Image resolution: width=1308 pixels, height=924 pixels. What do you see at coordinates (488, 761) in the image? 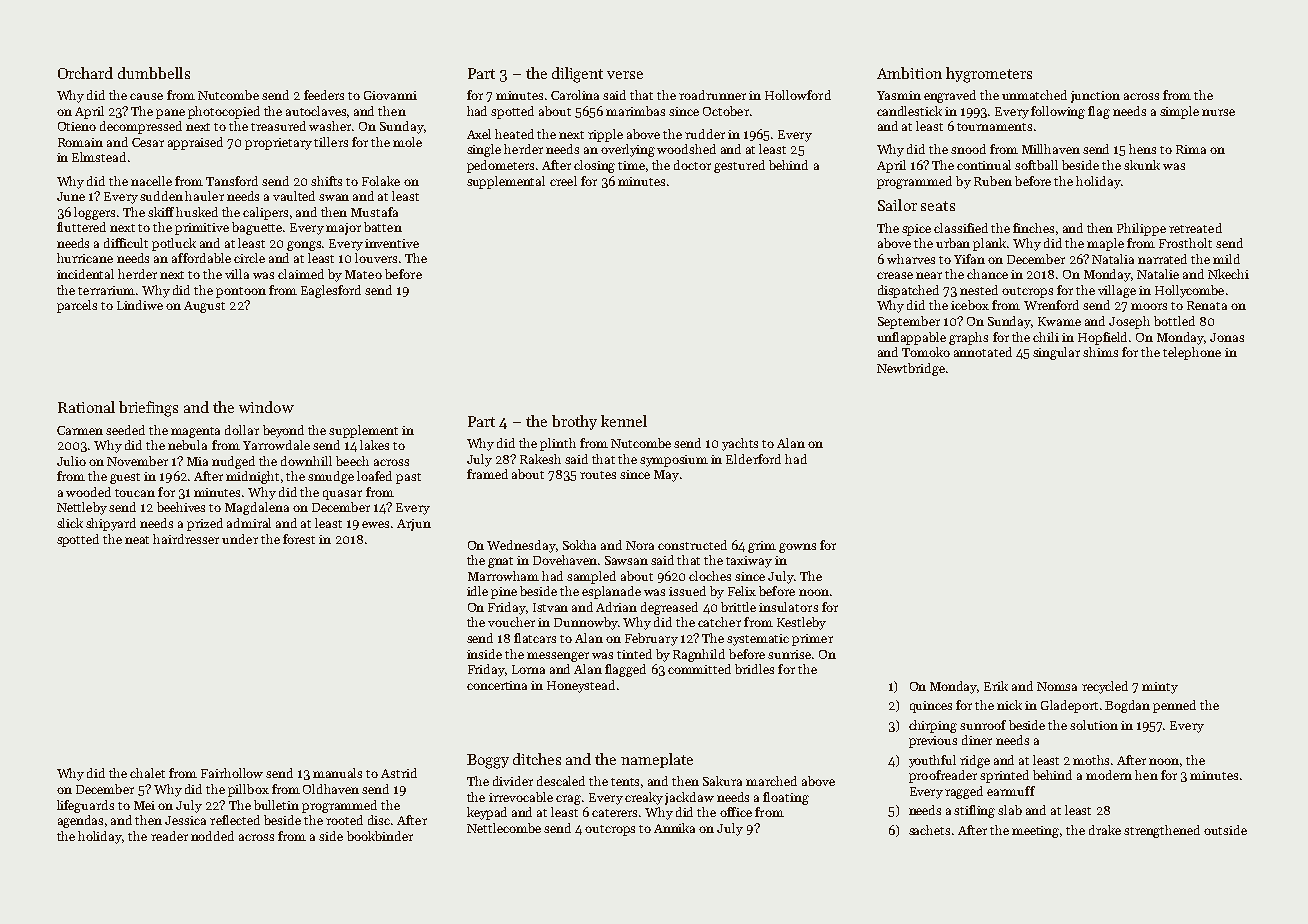
I see `Boggy` at bounding box center [488, 761].
